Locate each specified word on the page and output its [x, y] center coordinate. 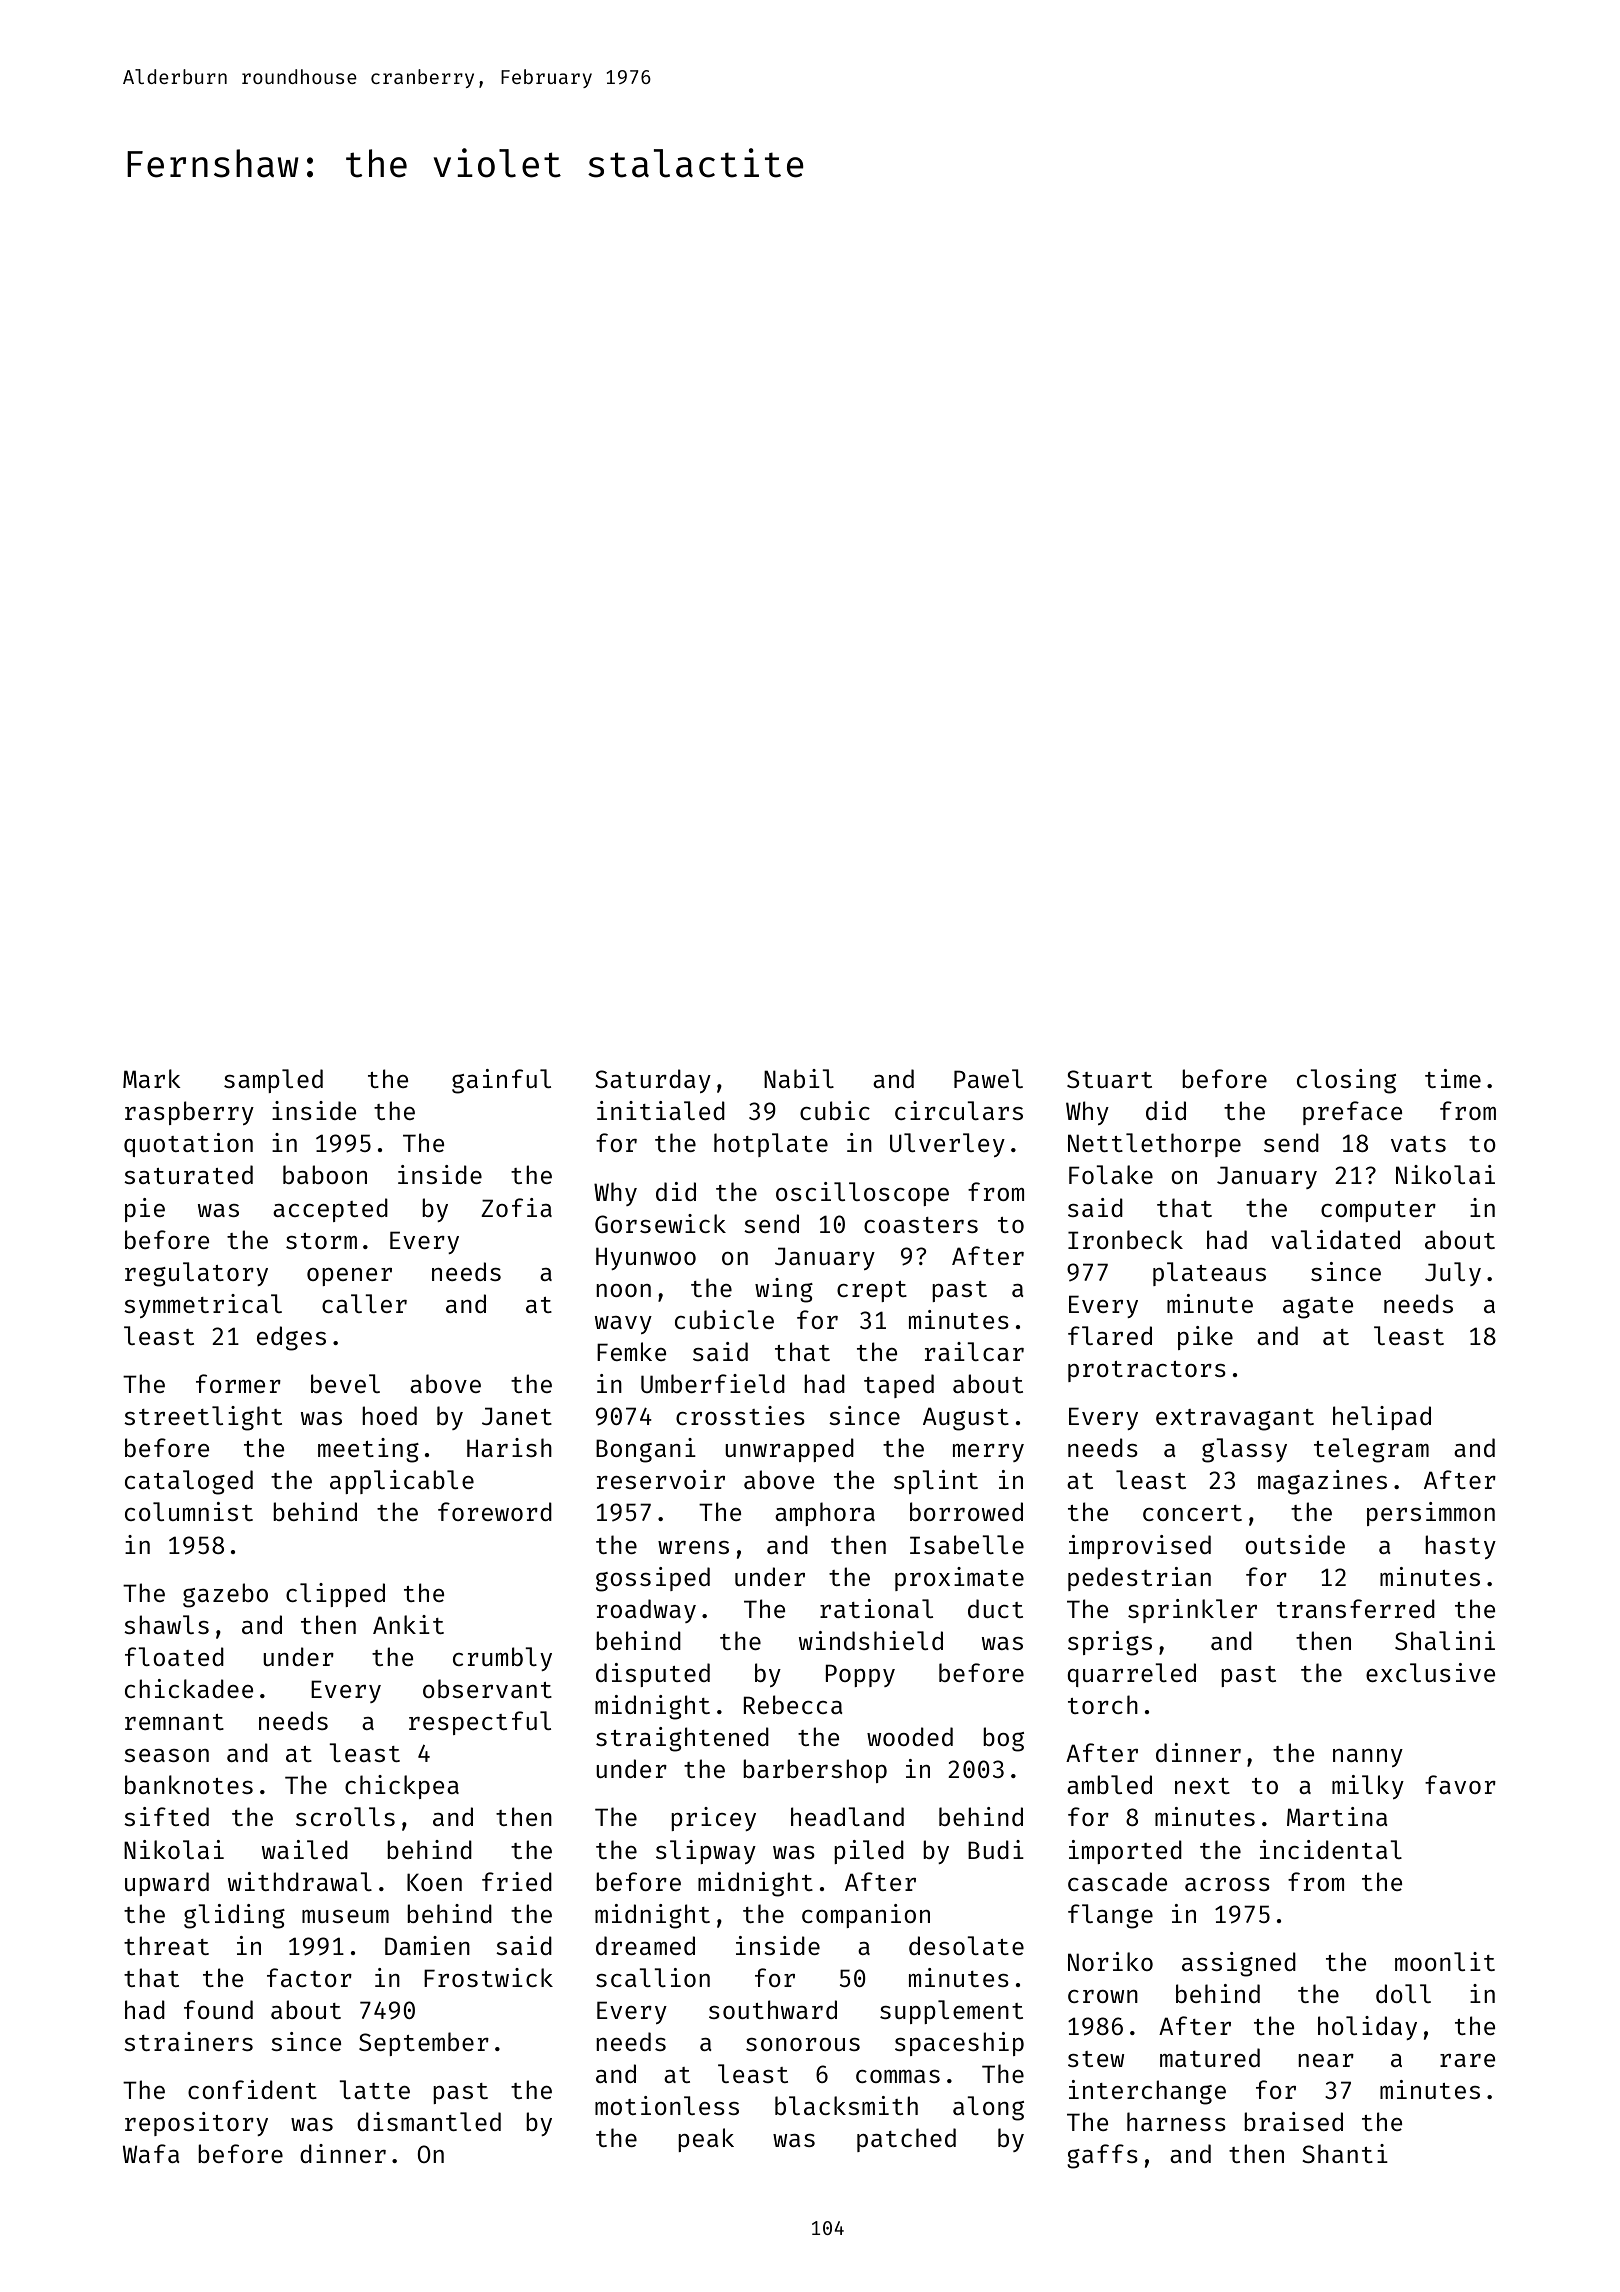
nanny [1368, 1758]
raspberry [189, 1113]
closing [1346, 1081]
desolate [966, 1945]
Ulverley [947, 1145]
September [424, 2044]
